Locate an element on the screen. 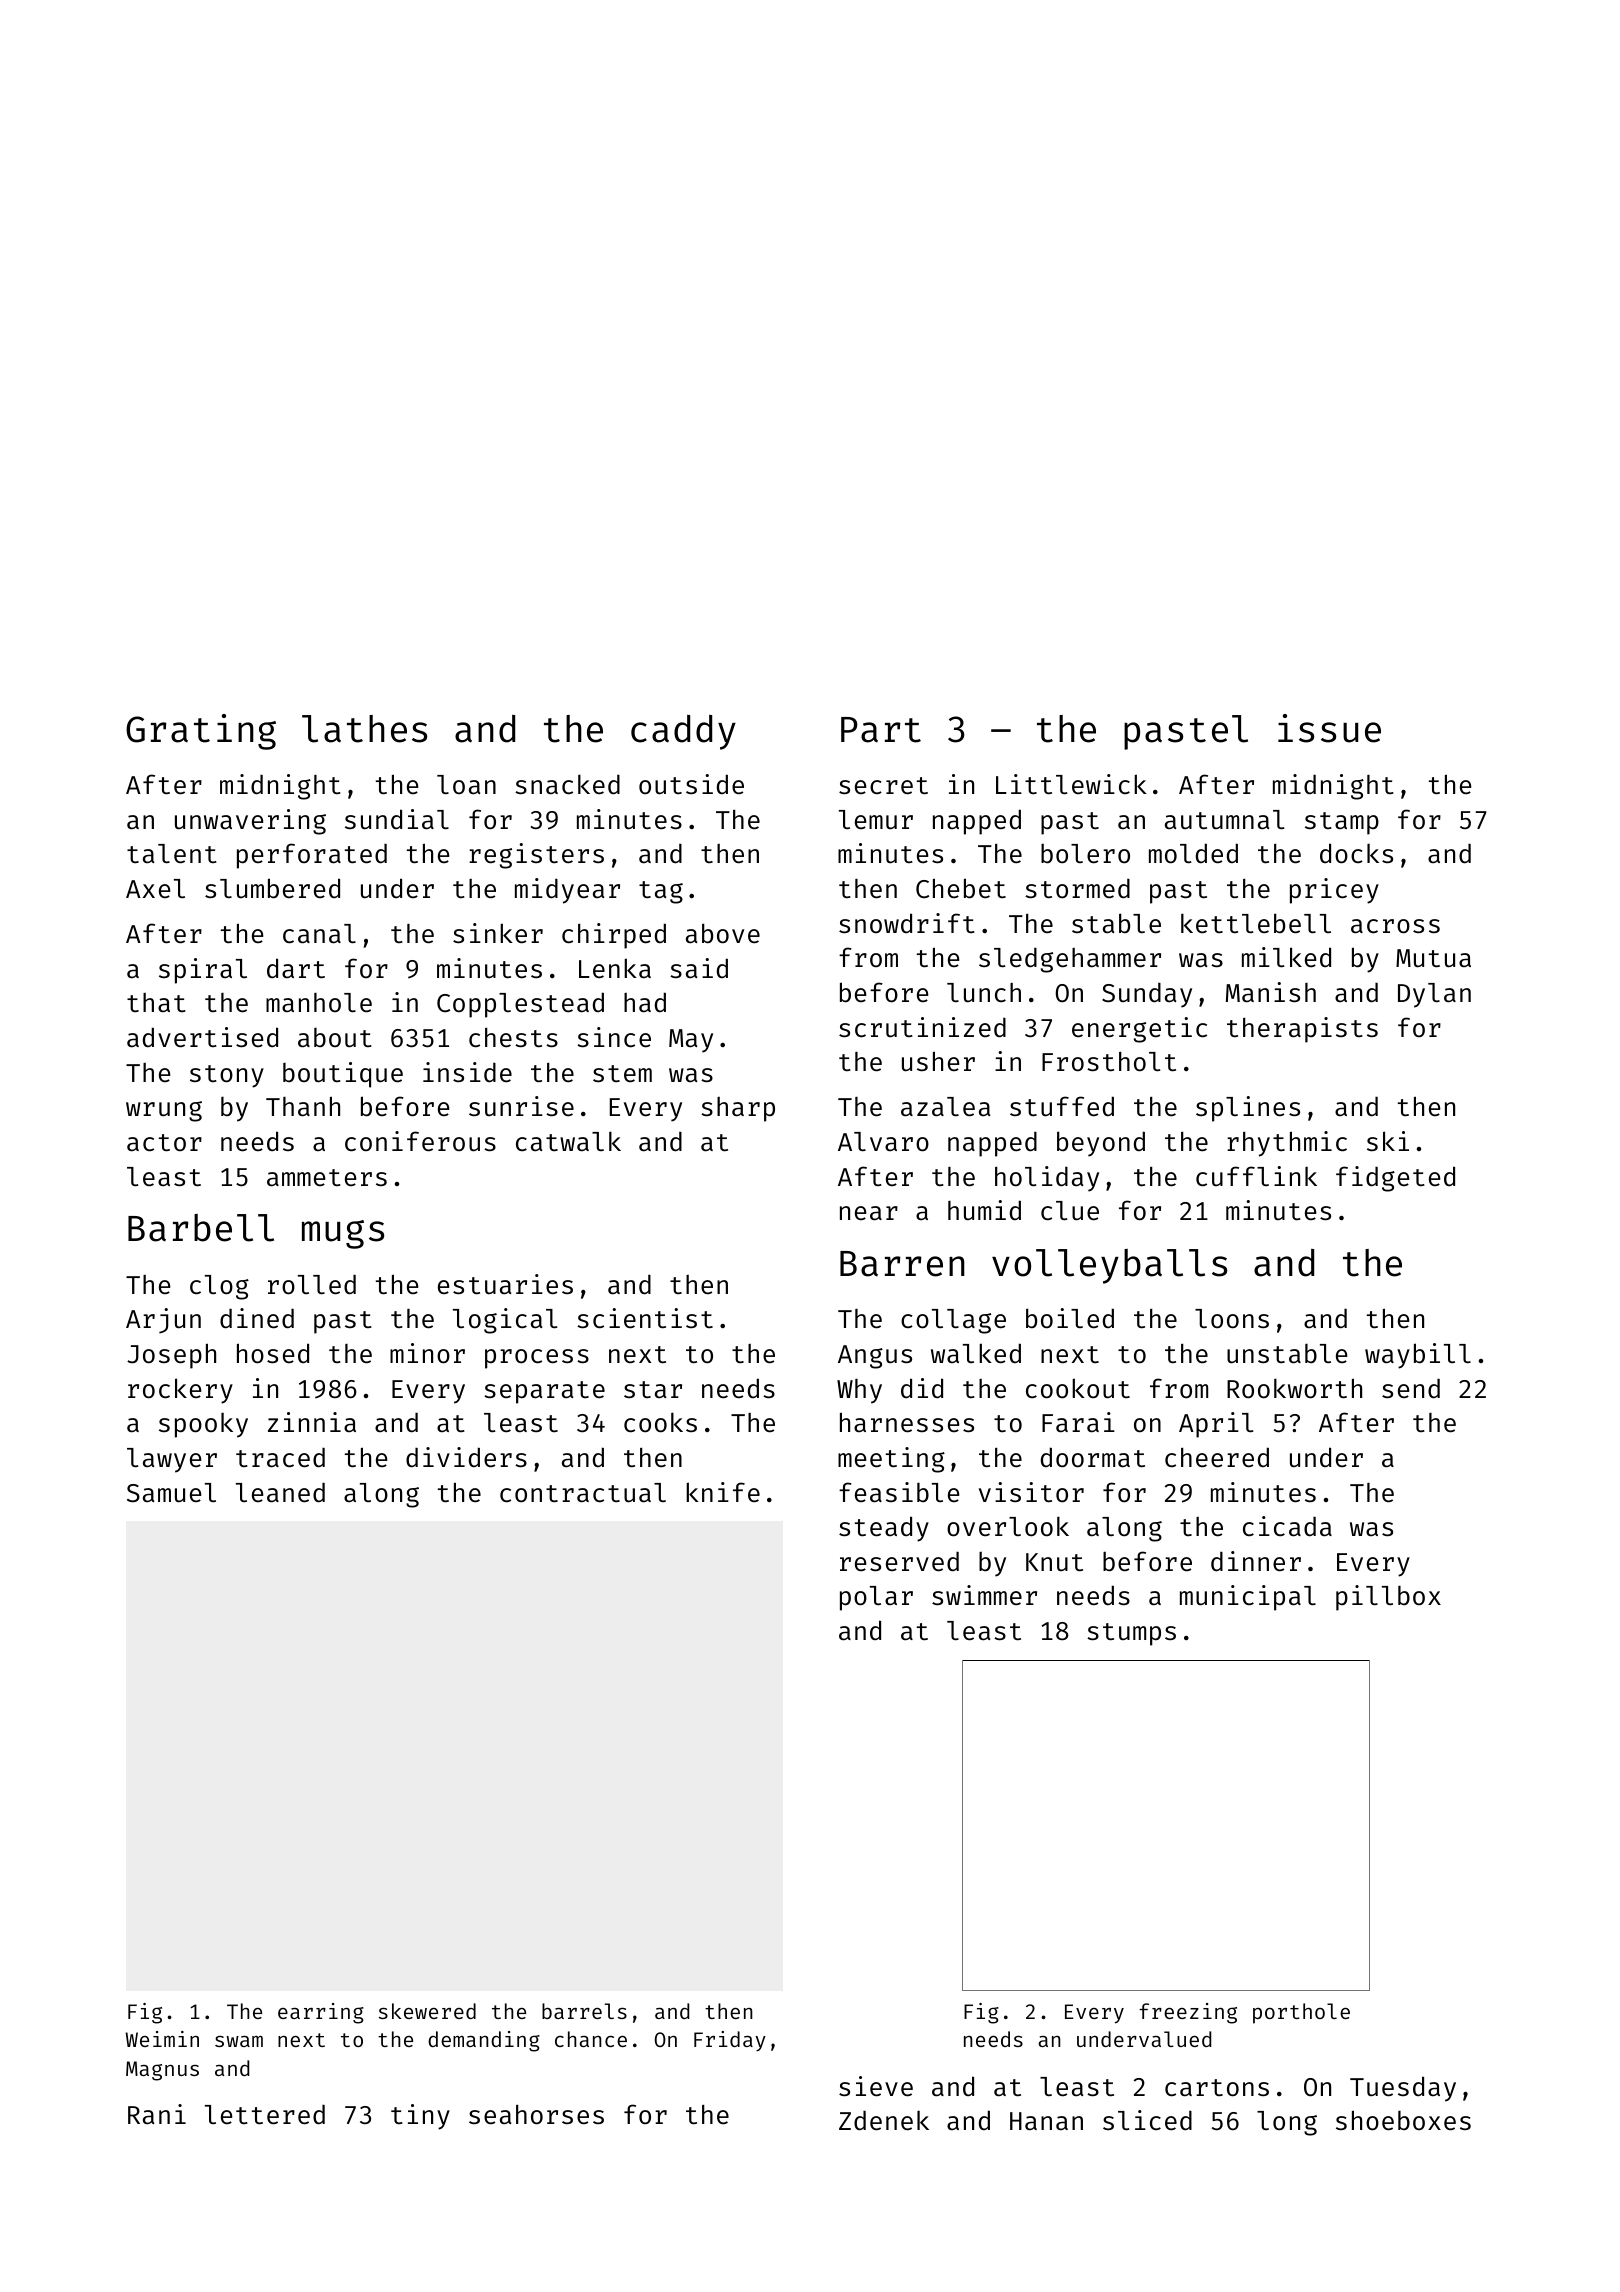 Image resolution: width=1620 pixels, height=2292 pixels. dividers is located at coordinates (466, 1457).
